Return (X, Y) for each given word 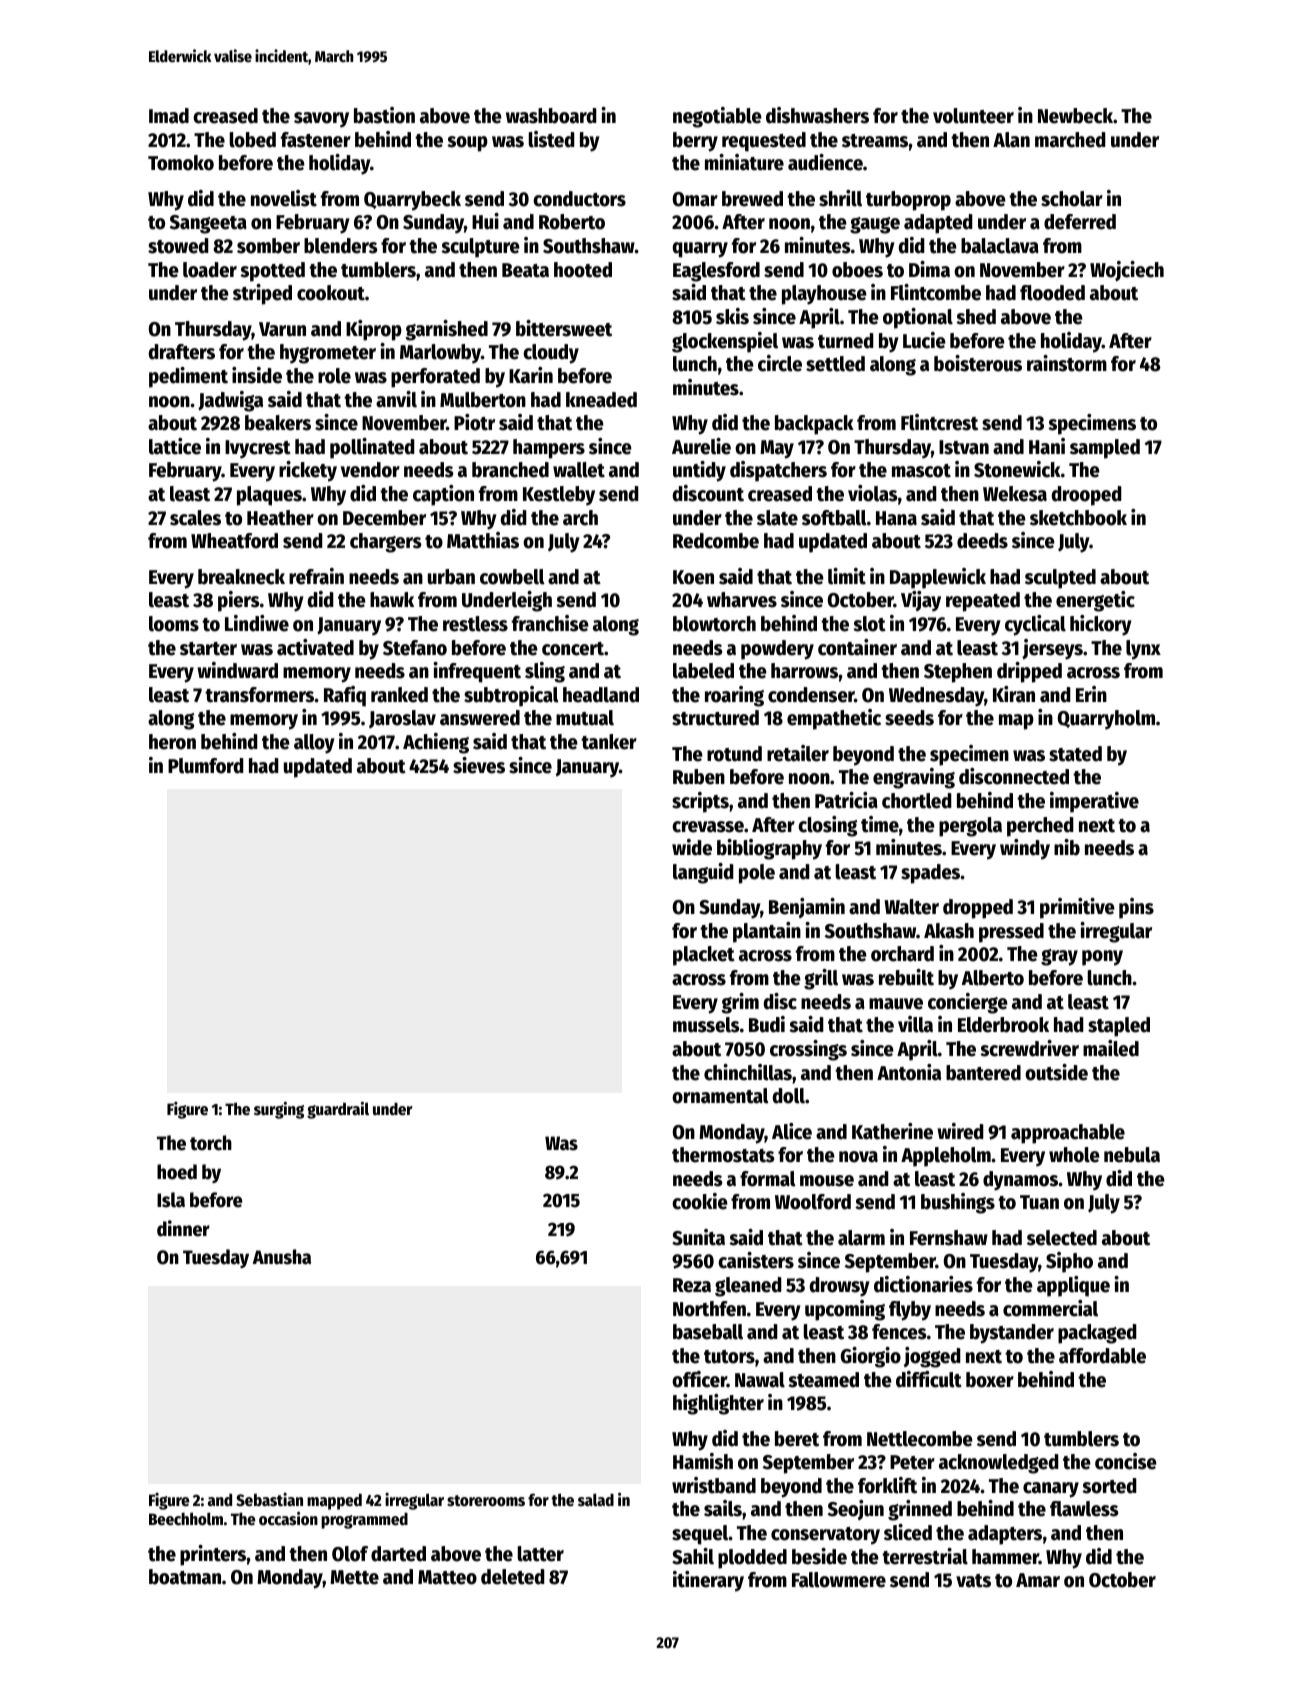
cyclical (1035, 625)
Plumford (206, 766)
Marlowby (440, 354)
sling (545, 672)
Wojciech (1127, 271)
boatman (185, 1577)
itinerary (708, 1581)
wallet (579, 470)
